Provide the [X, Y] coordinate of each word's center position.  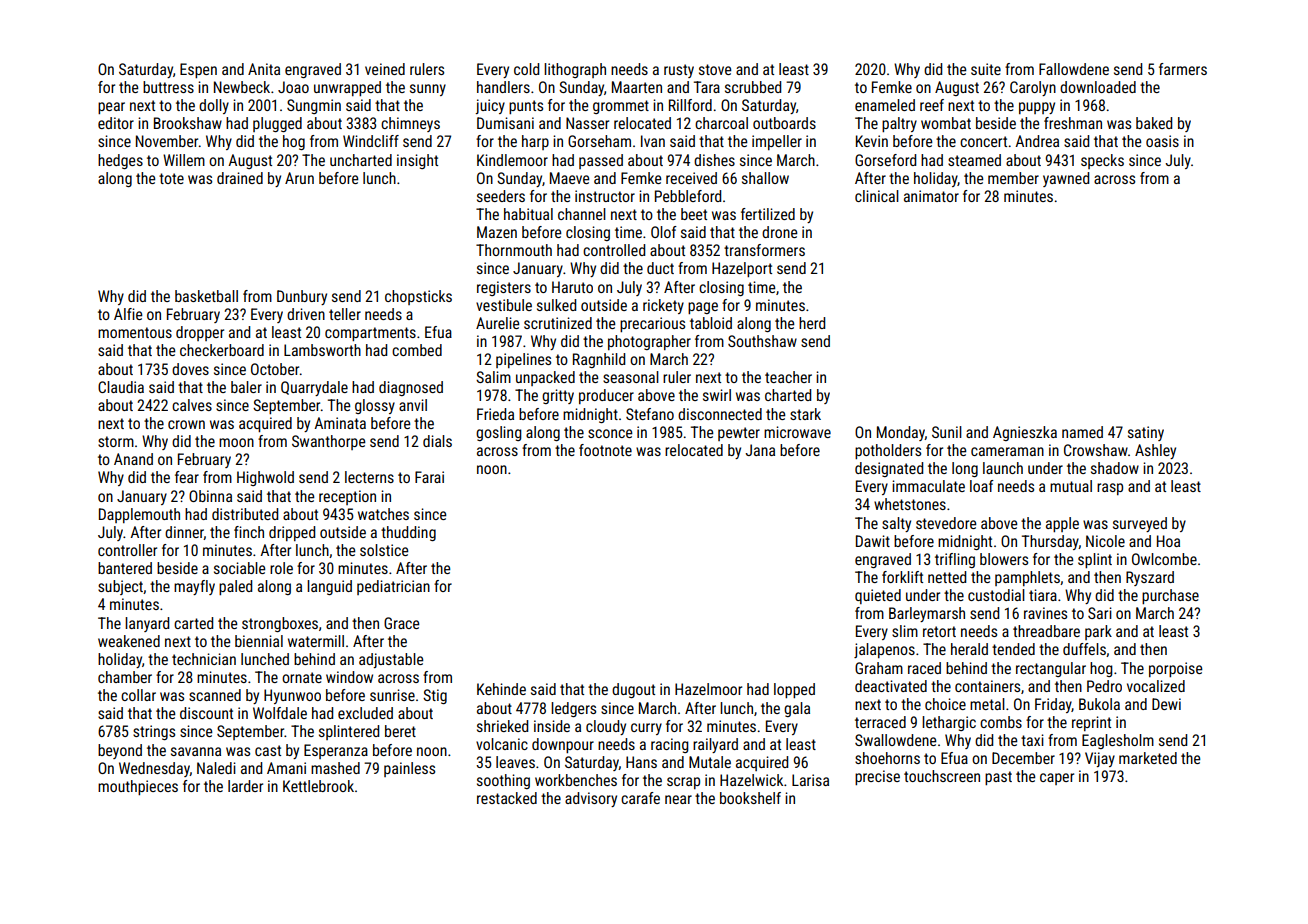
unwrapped [347, 88]
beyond [120, 751]
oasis [1162, 141]
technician [204, 659]
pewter [739, 434]
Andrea [1037, 141]
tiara [1043, 595]
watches [383, 514]
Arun [299, 178]
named [1082, 432]
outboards [784, 123]
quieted [878, 596]
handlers [503, 87]
